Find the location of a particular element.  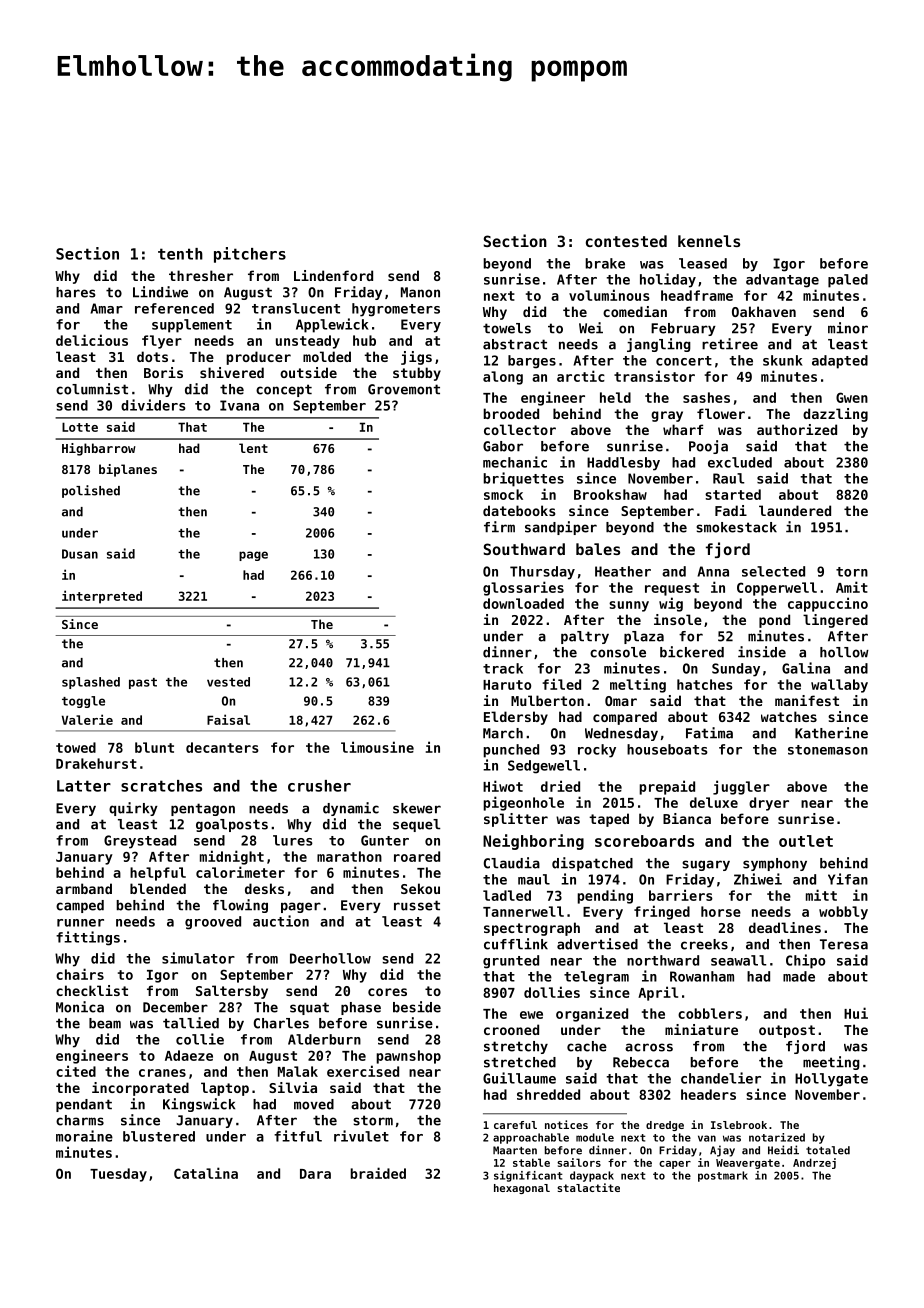

auction is located at coordinates (281, 921).
